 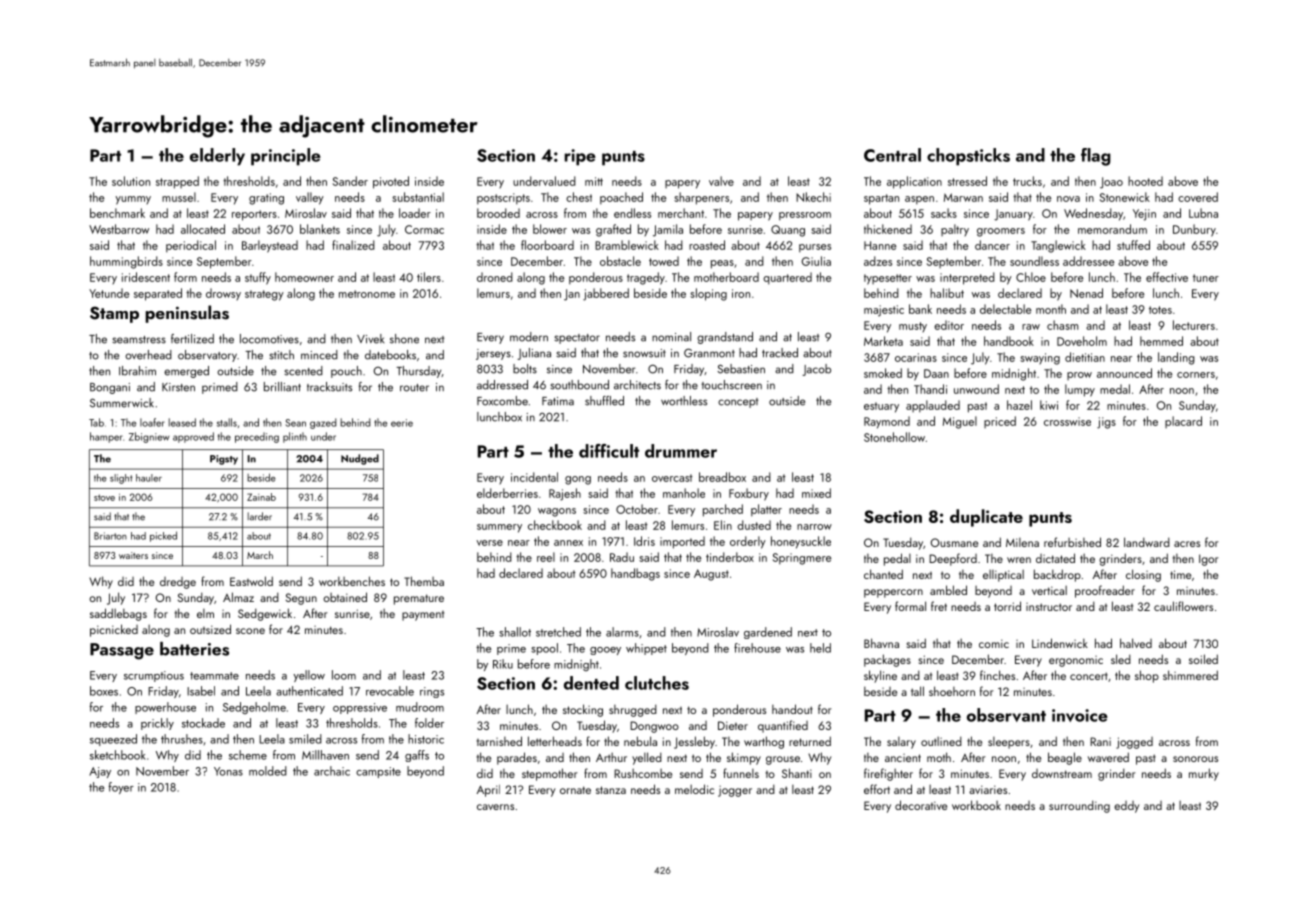 I want to click on floorboard, so click(x=547, y=245).
